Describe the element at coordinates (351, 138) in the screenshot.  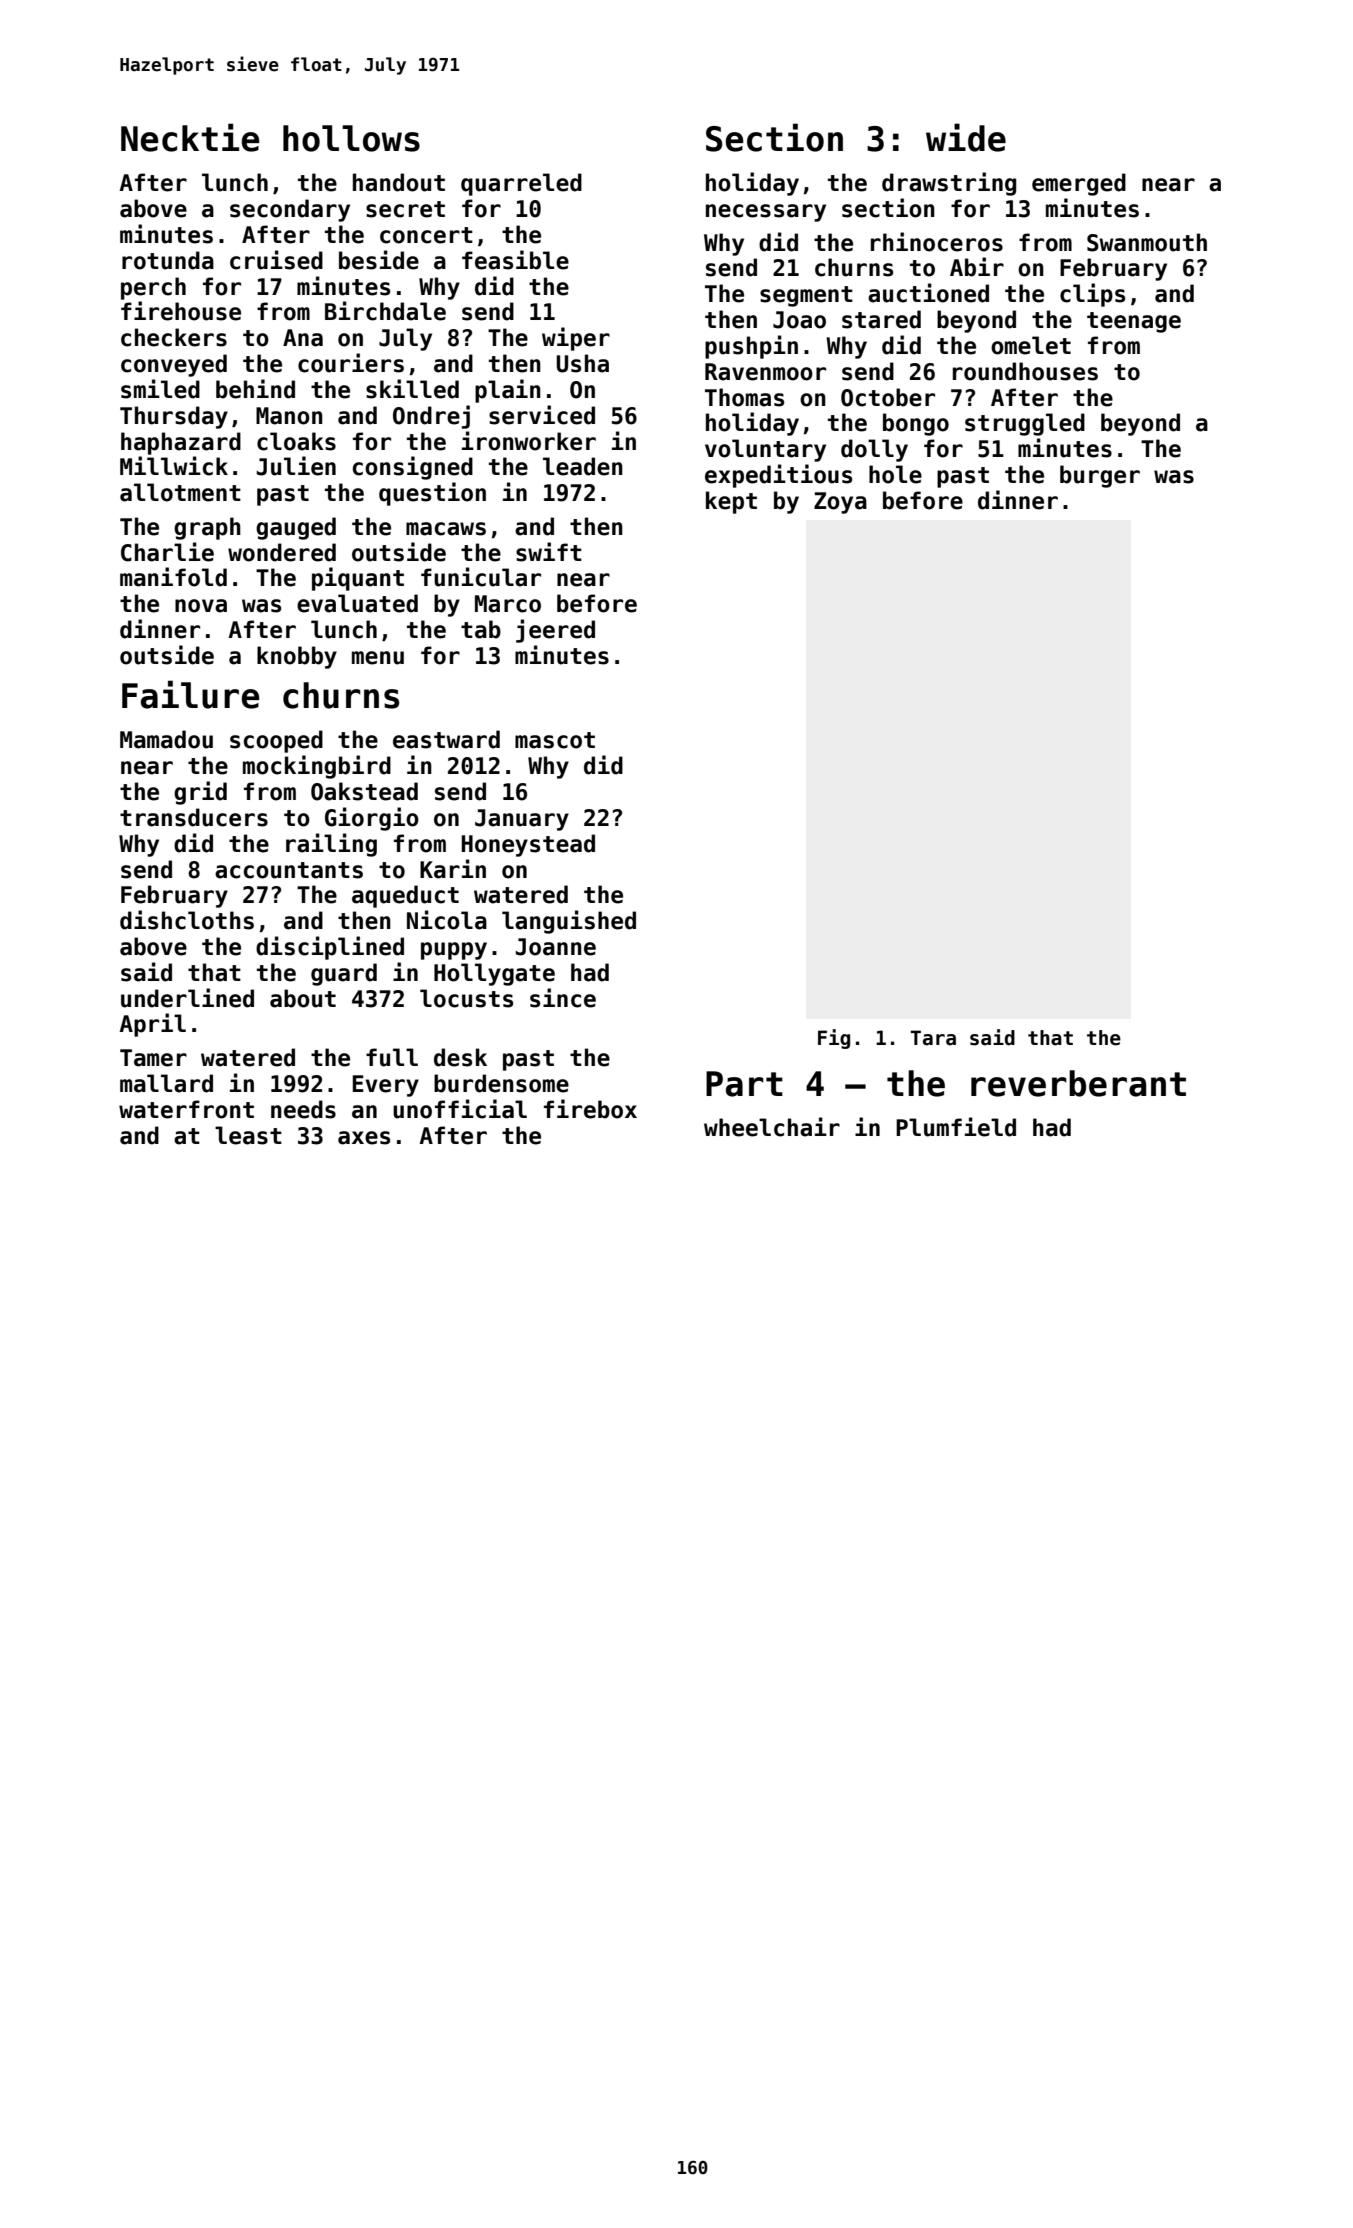
I see `hollows` at that location.
